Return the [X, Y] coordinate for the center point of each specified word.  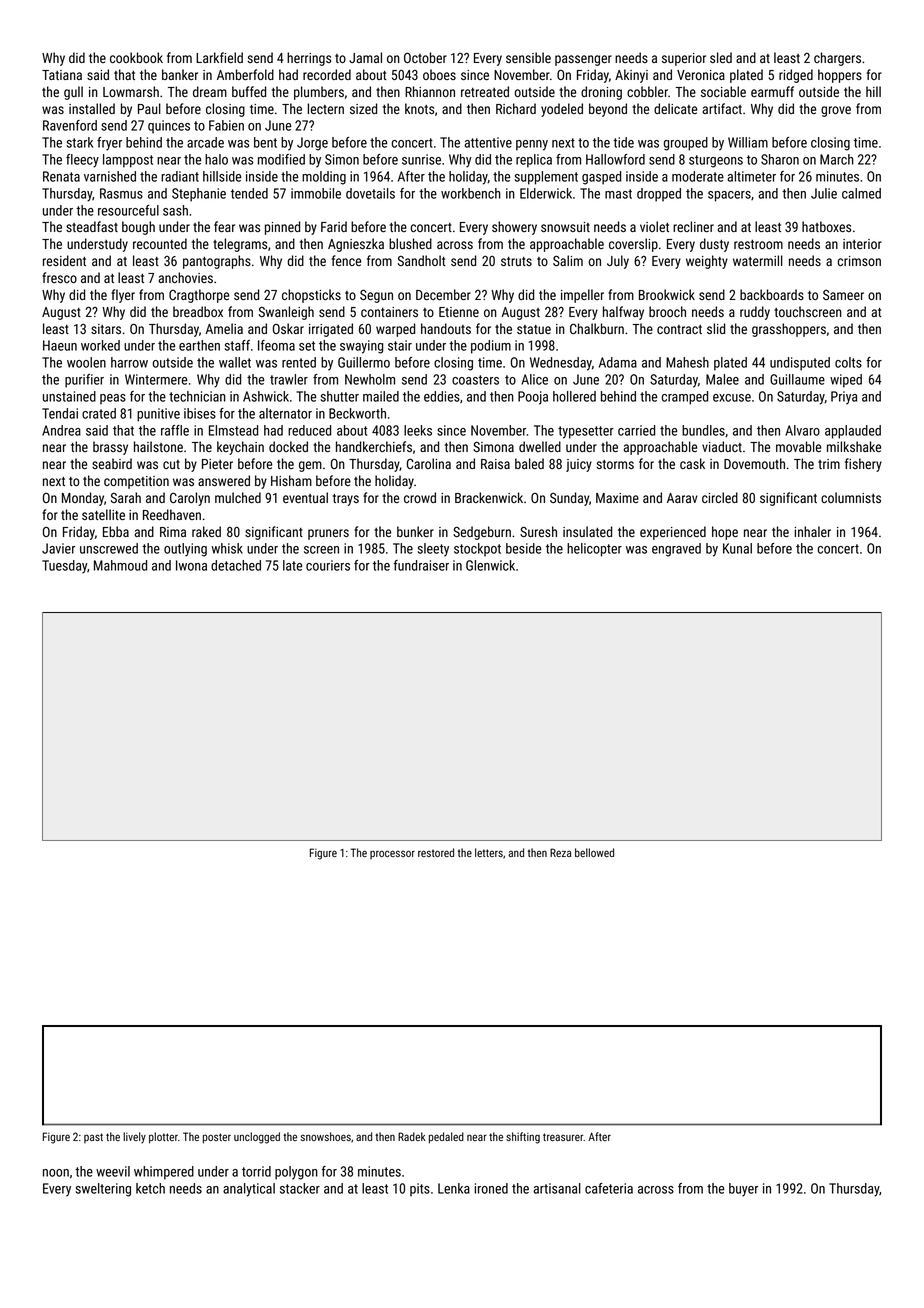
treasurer [563, 1137]
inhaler [812, 531]
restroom [758, 244]
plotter [163, 1138]
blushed [410, 243]
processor [392, 854]
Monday [83, 499]
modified [281, 159]
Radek [412, 1136]
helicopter [594, 550]
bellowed [594, 852]
